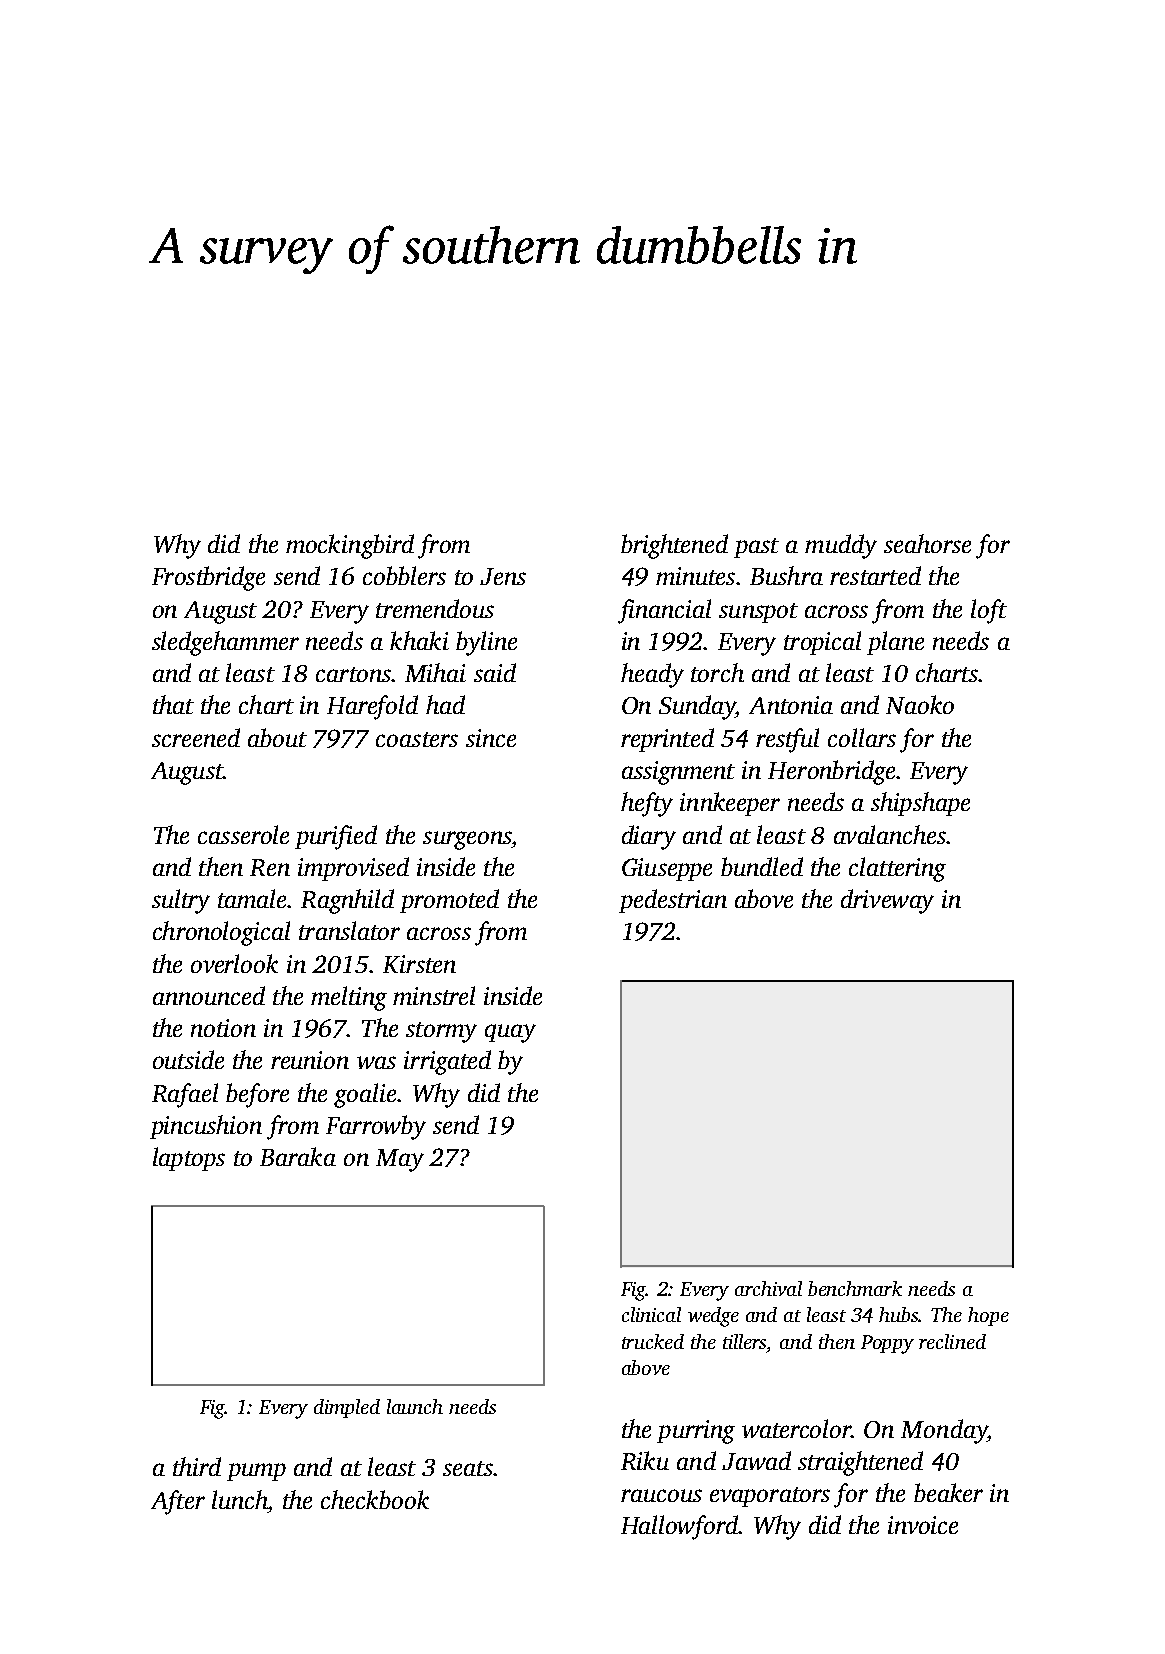 Image resolution: width=1165 pixels, height=1654 pixels. What do you see at coordinates (468, 1468) in the screenshot?
I see `seats` at bounding box center [468, 1468].
